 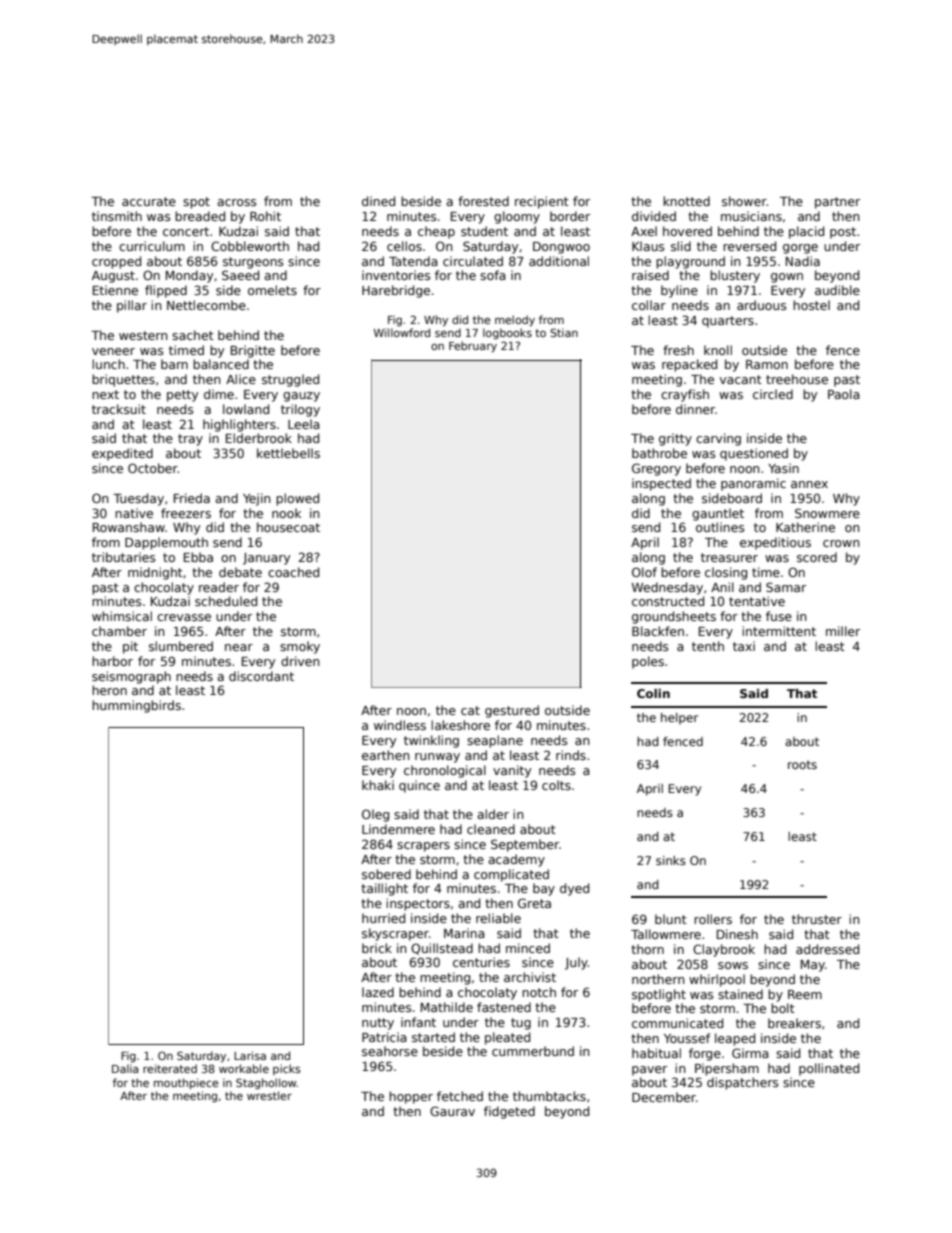 I want to click on coached, so click(x=293, y=572).
